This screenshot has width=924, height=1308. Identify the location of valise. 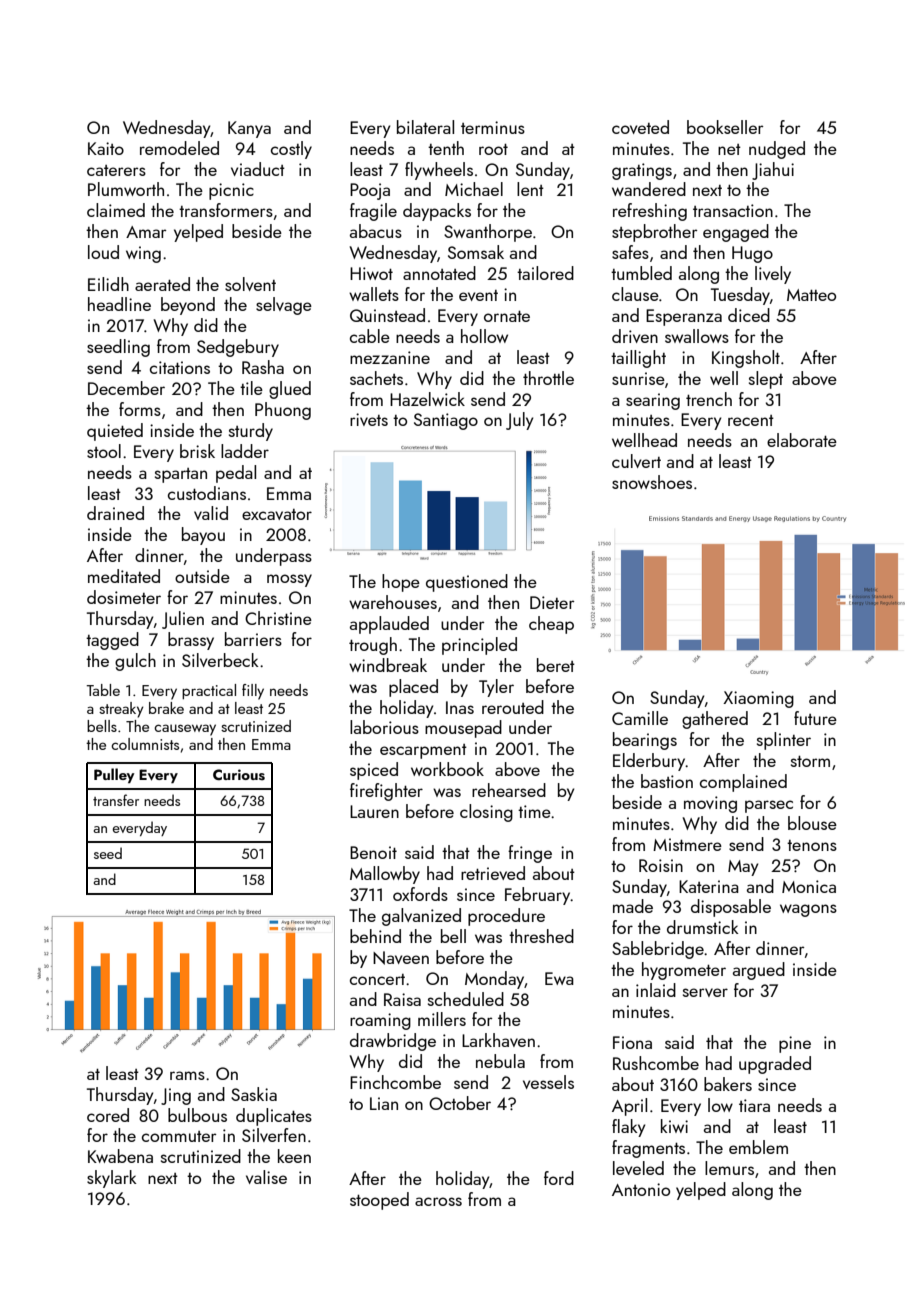
(266, 1177).
